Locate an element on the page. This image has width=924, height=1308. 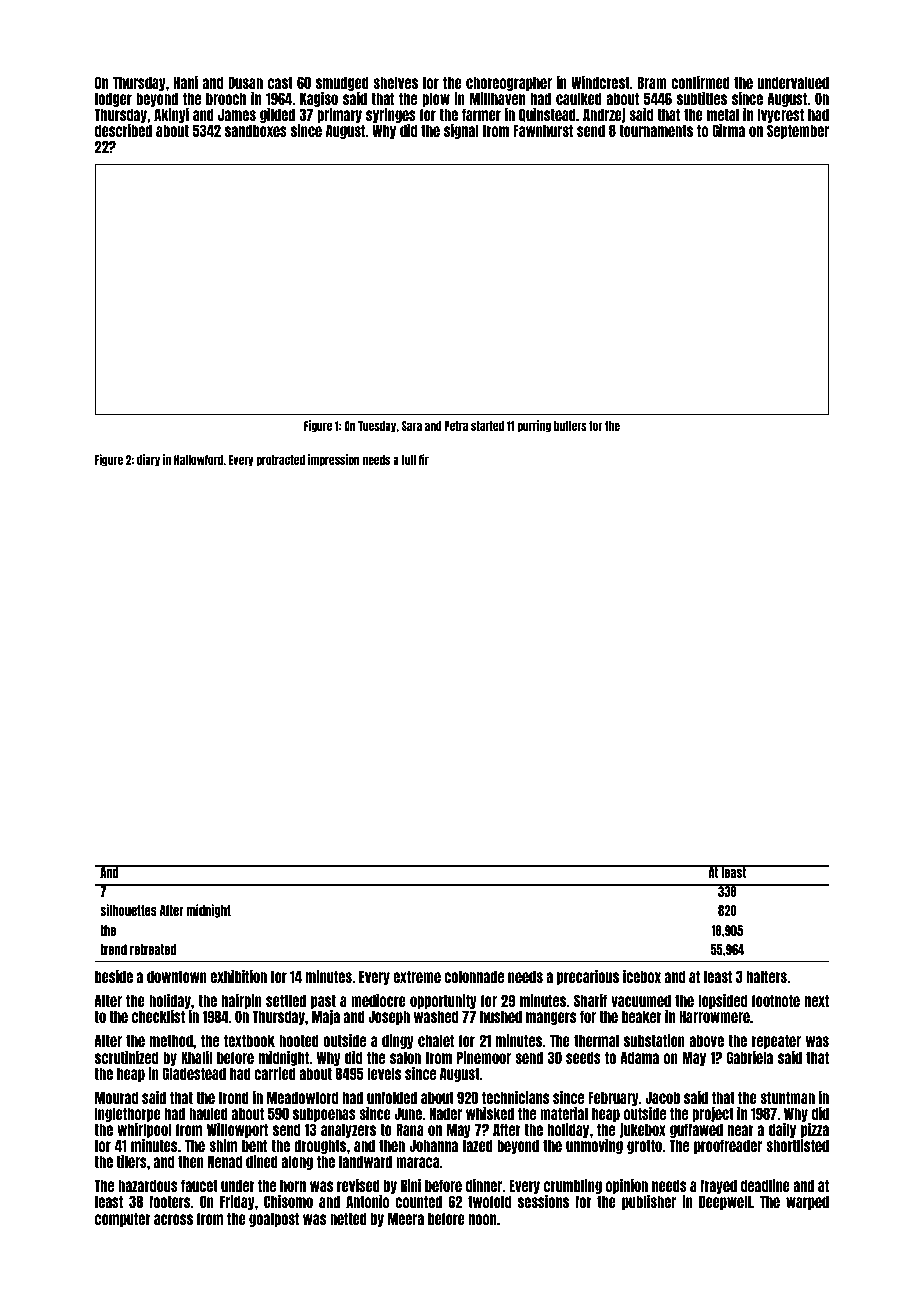
halters is located at coordinates (767, 976).
